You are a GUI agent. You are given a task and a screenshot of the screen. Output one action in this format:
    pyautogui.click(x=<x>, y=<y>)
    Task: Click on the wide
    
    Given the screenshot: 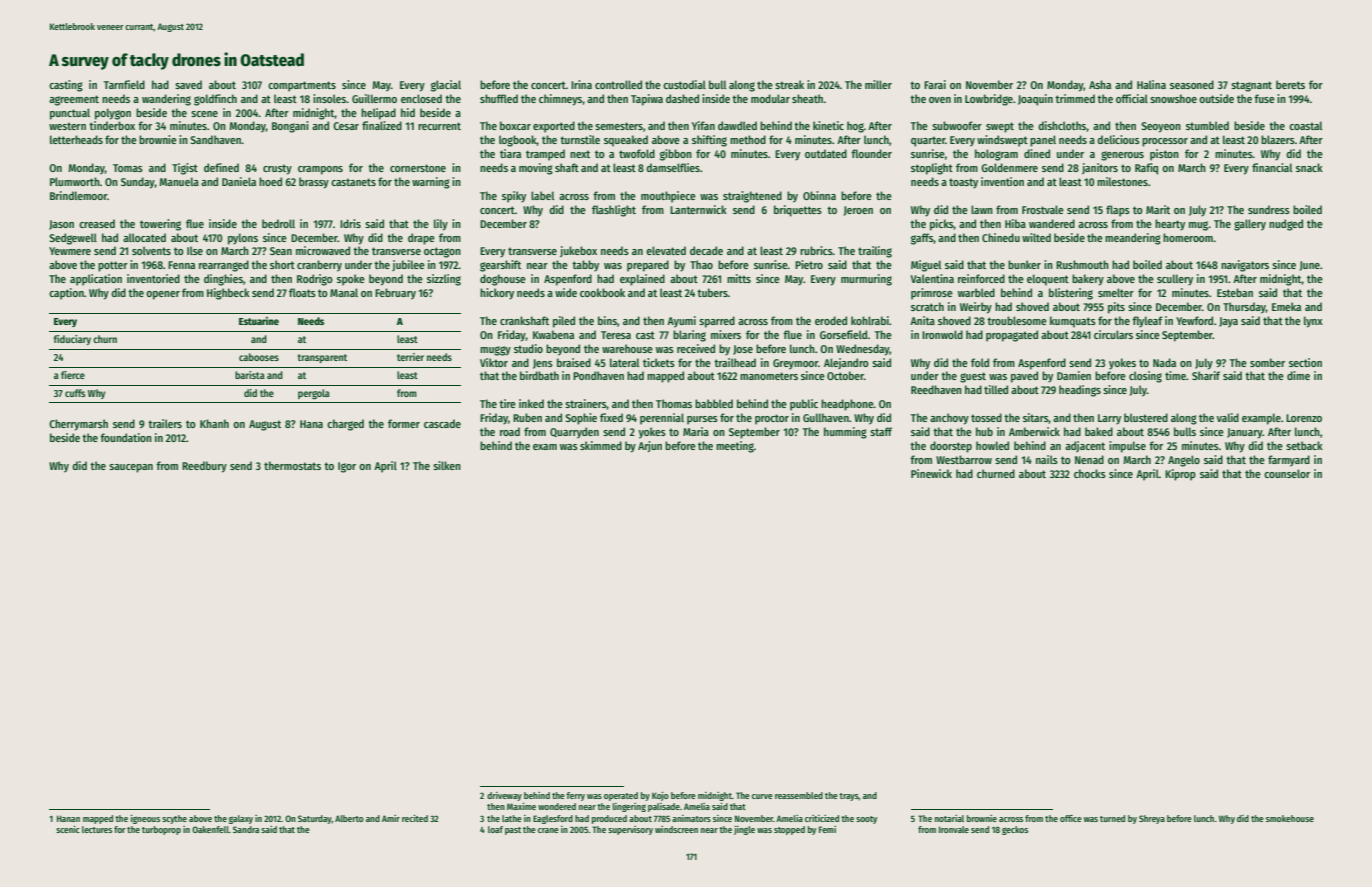 What is the action you would take?
    pyautogui.click(x=566, y=292)
